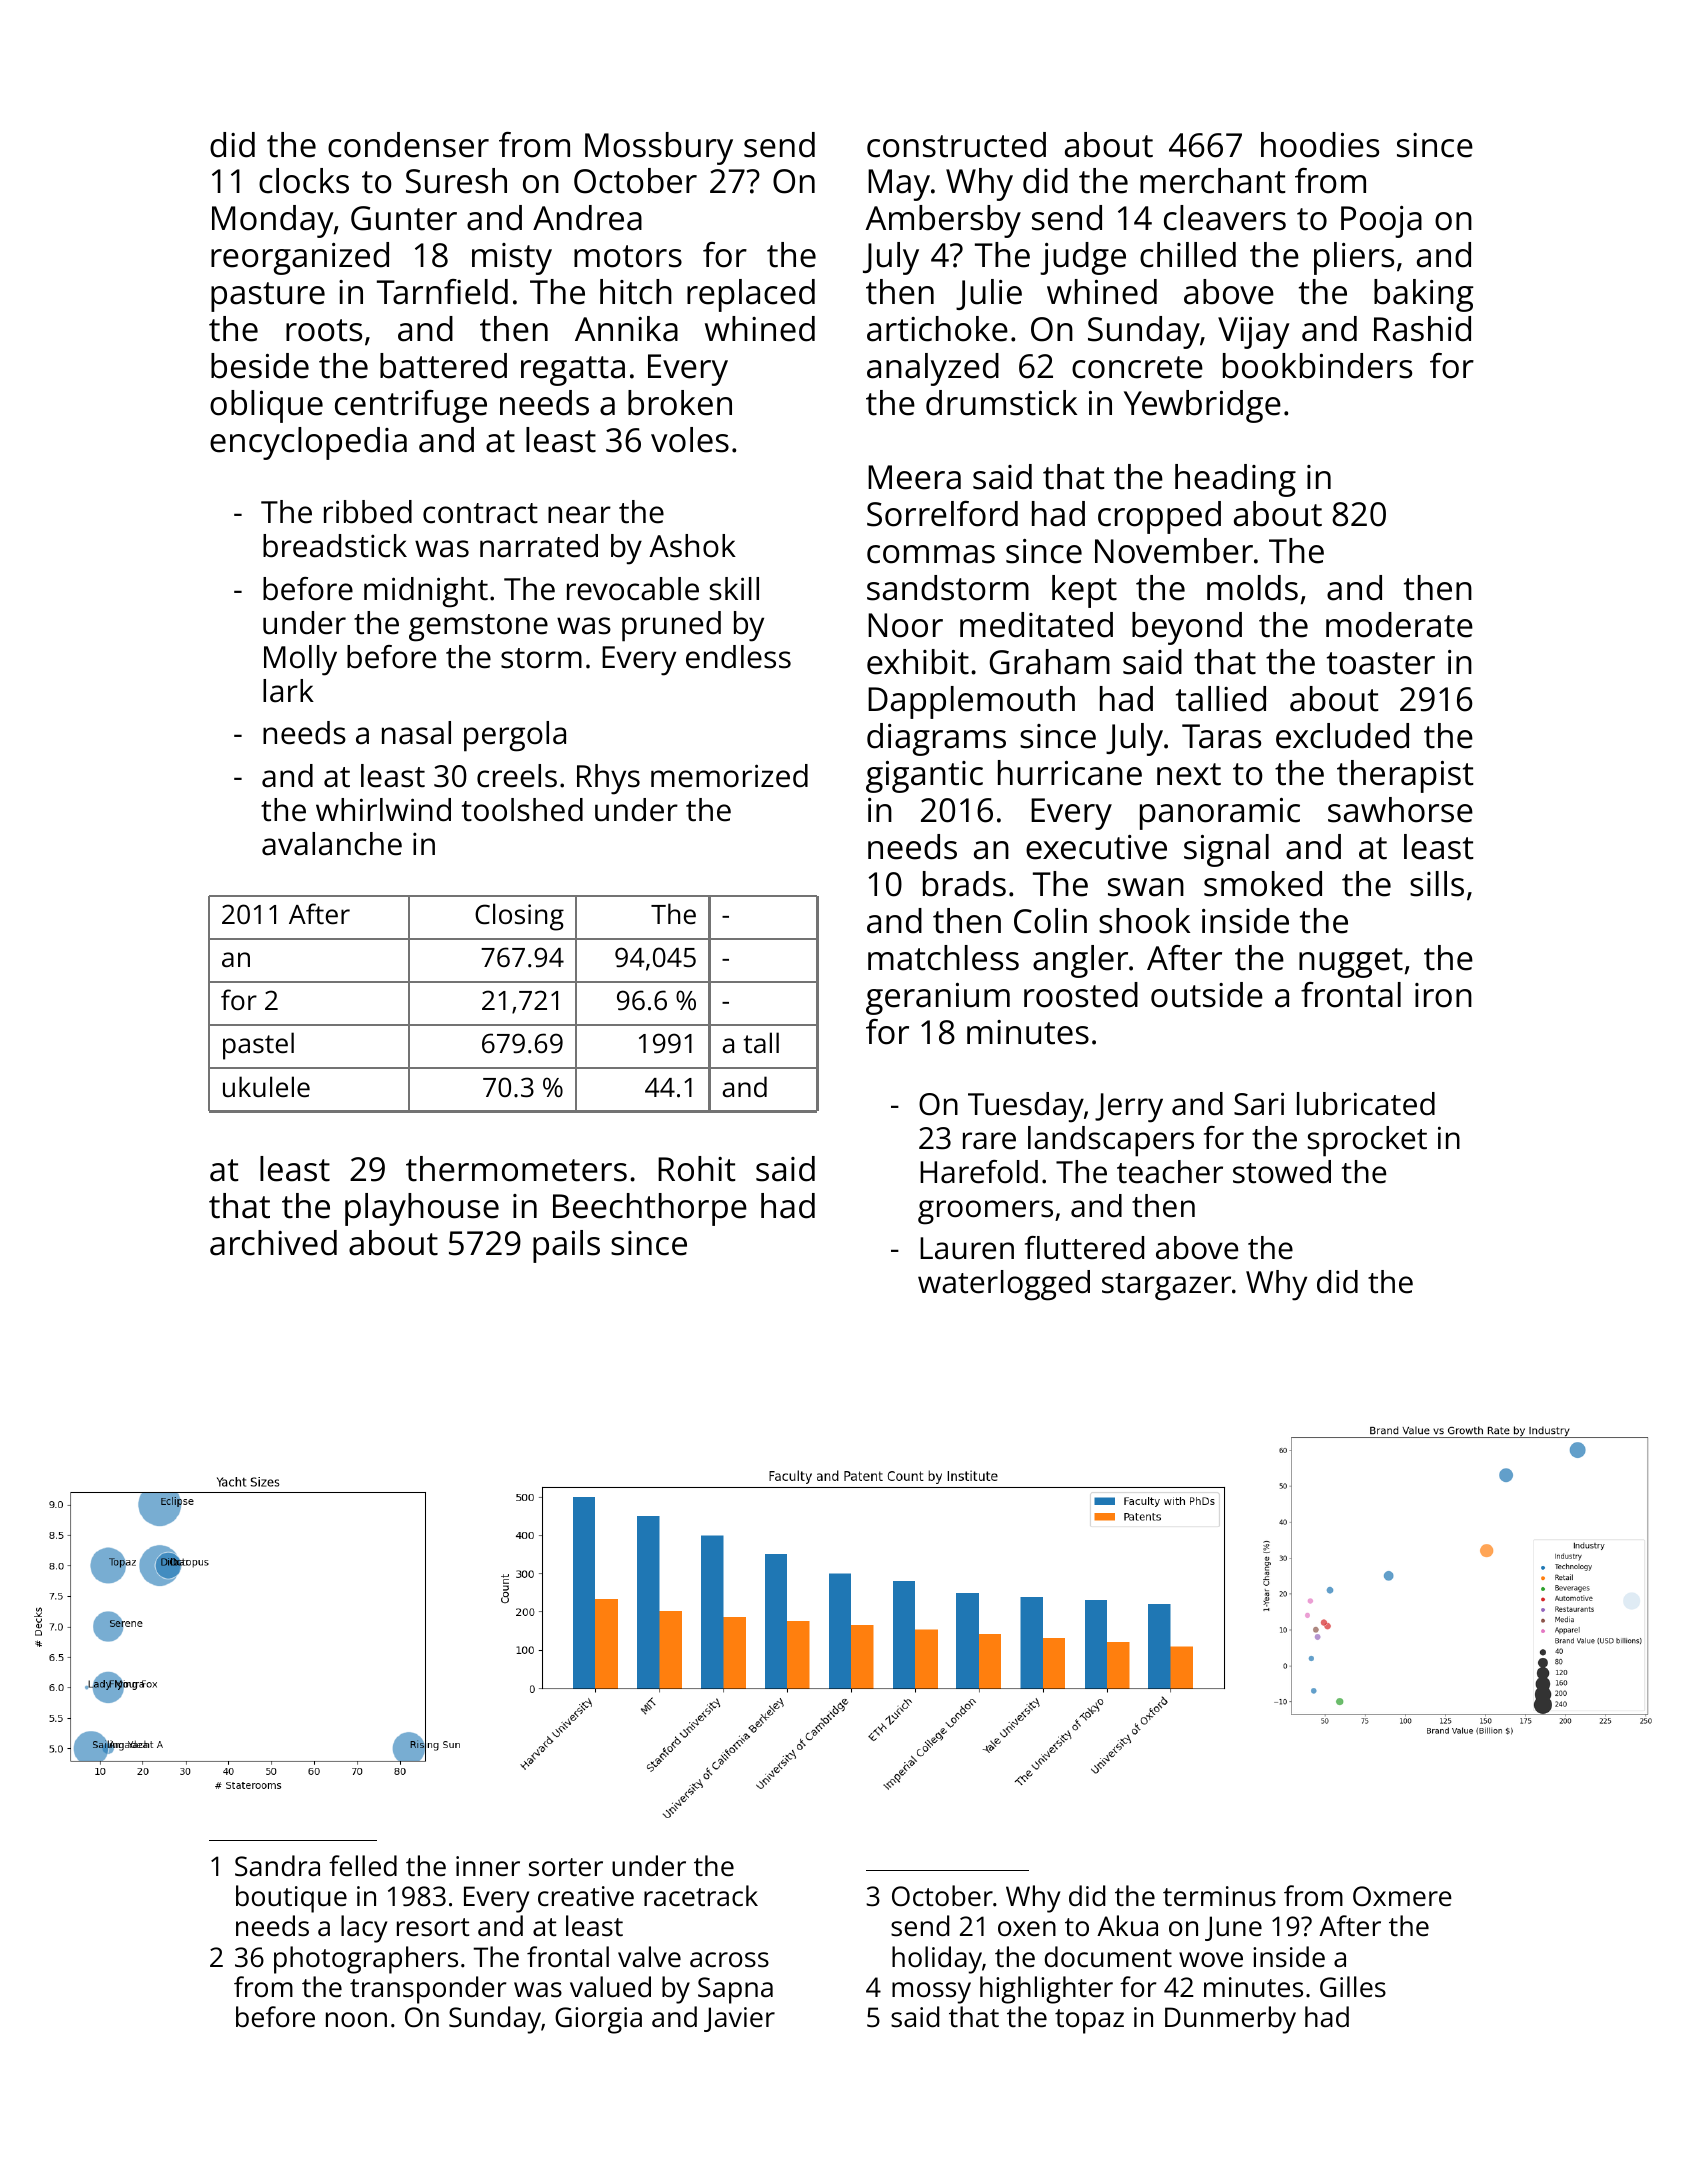 Image resolution: width=1683 pixels, height=2178 pixels. I want to click on sprocket, so click(1367, 1141).
